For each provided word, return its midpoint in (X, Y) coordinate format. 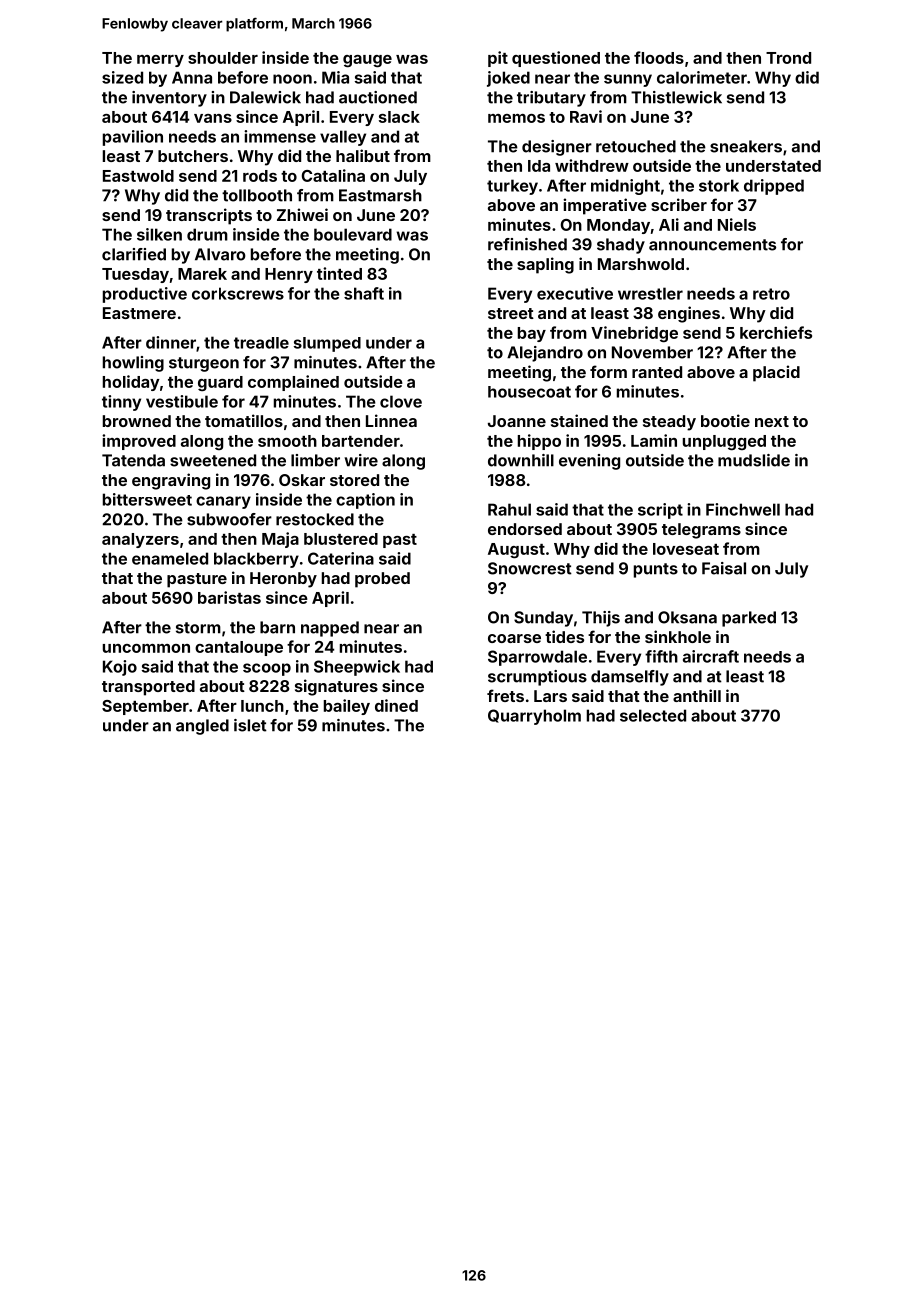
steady (669, 423)
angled (202, 727)
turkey (512, 187)
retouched (636, 146)
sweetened (213, 460)
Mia (335, 77)
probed (382, 580)
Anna (192, 77)
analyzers (140, 540)
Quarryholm (534, 717)
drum (207, 234)
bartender (361, 441)
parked (749, 619)
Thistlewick (676, 97)
